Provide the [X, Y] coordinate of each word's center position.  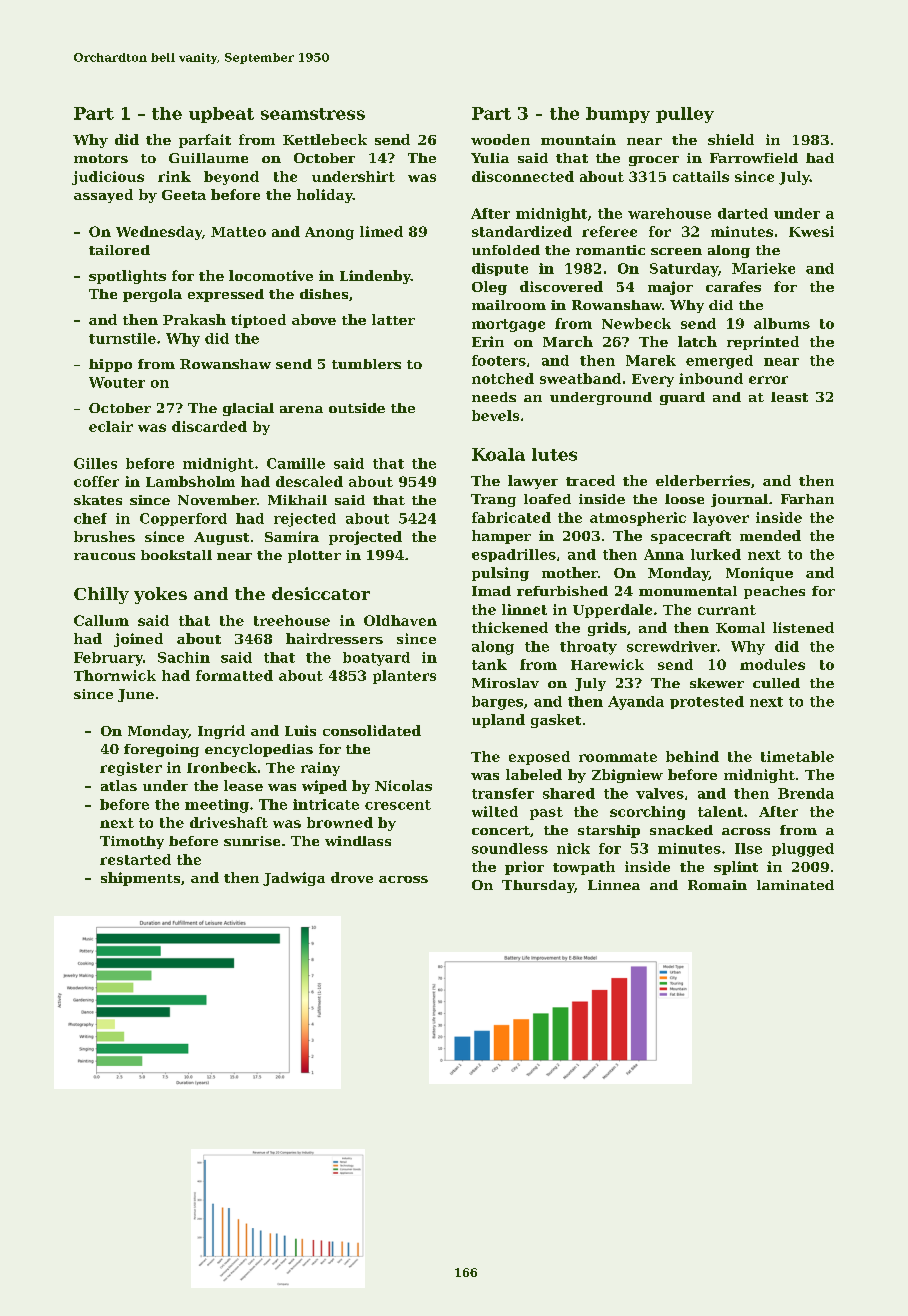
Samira [292, 536]
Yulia [490, 158]
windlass [358, 841]
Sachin [184, 657]
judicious [108, 178]
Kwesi [811, 231]
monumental [688, 591]
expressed [226, 295]
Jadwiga [294, 879]
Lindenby [375, 277]
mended [770, 535]
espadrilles [514, 555]
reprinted [763, 343]
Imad [491, 591]
